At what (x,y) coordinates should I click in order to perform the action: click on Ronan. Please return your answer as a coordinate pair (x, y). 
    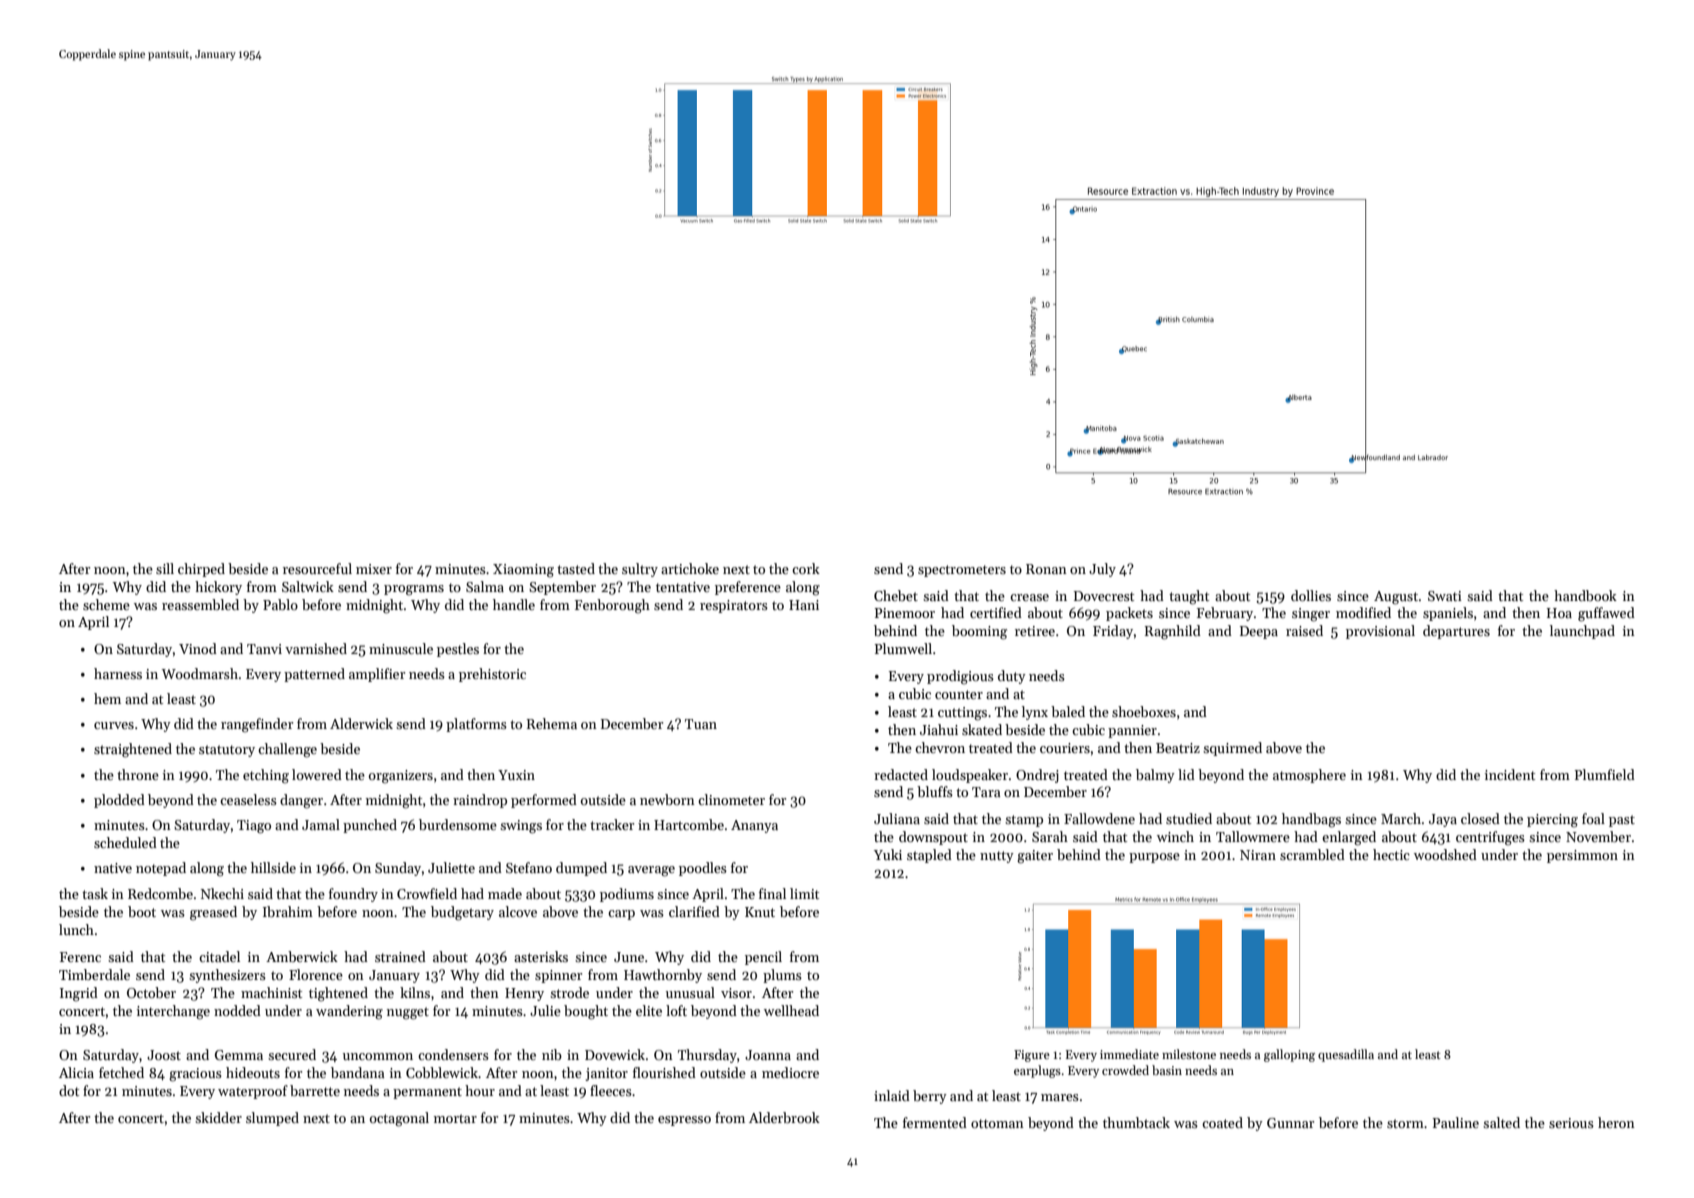
    Looking at the image, I should click on (1046, 569).
